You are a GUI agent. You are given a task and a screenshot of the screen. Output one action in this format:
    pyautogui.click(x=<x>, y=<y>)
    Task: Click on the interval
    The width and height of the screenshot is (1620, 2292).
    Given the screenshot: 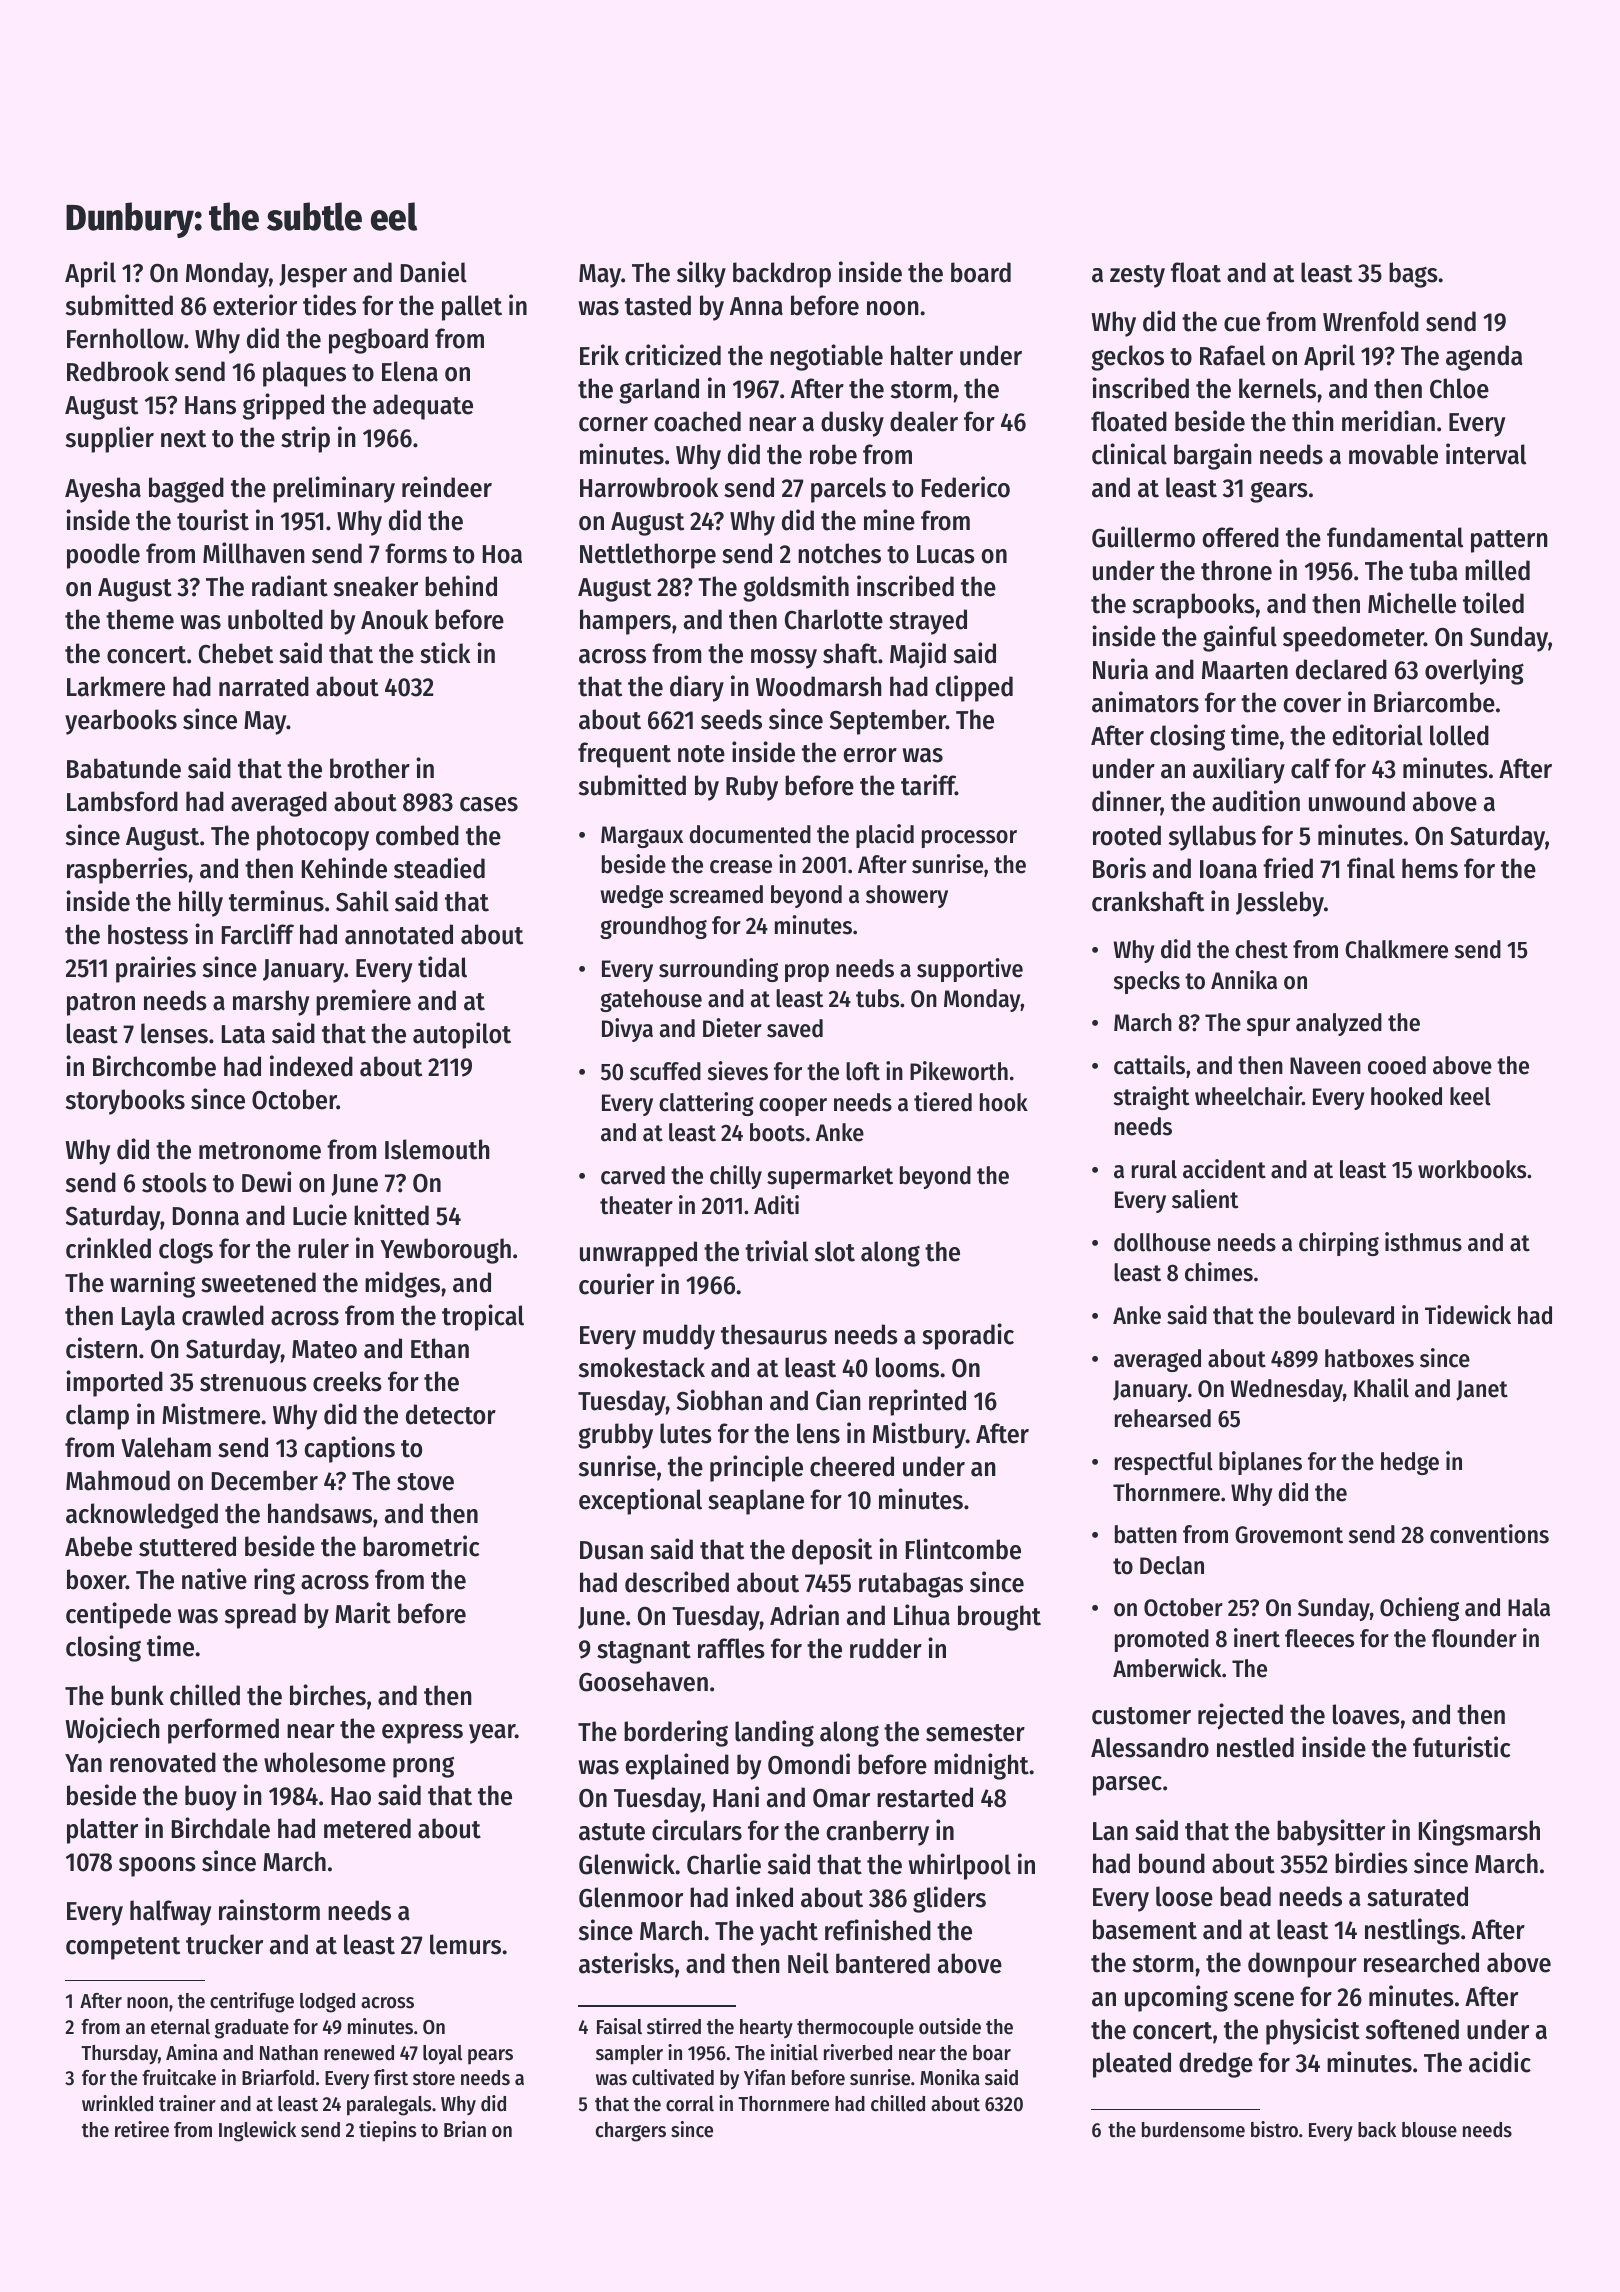 What is the action you would take?
    pyautogui.click(x=1486, y=454)
